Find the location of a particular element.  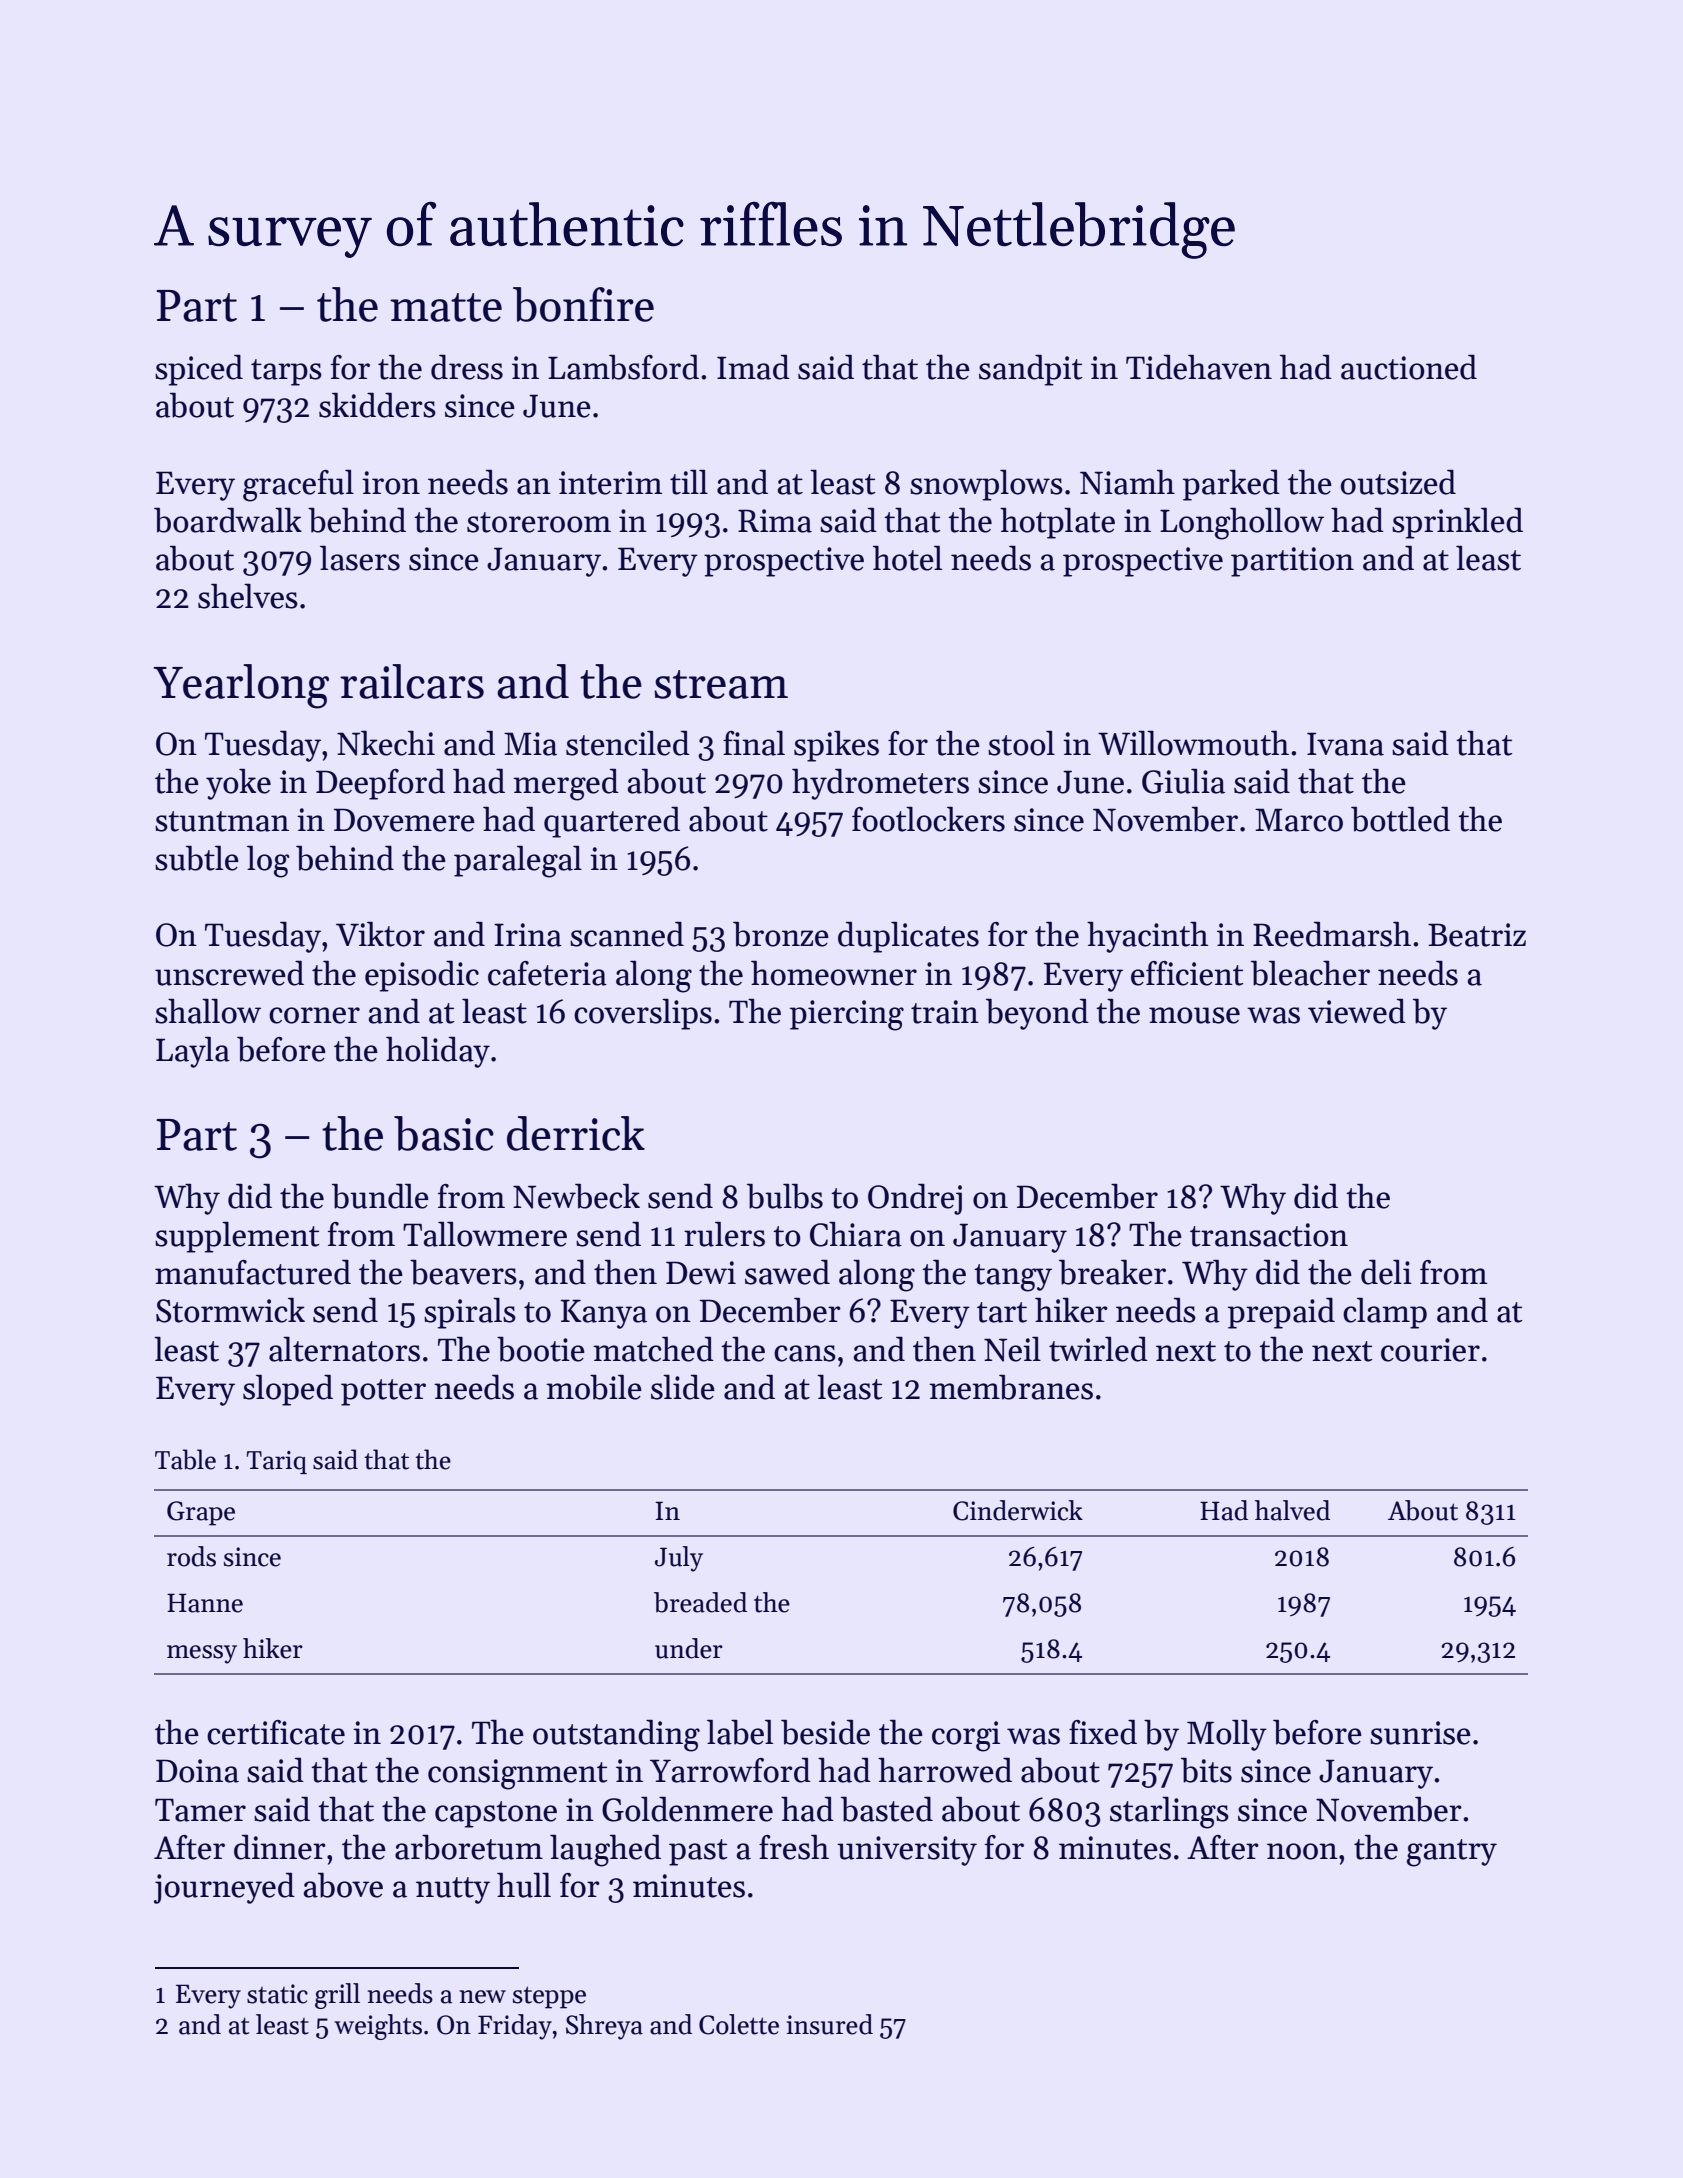

bonfire is located at coordinates (583, 304).
